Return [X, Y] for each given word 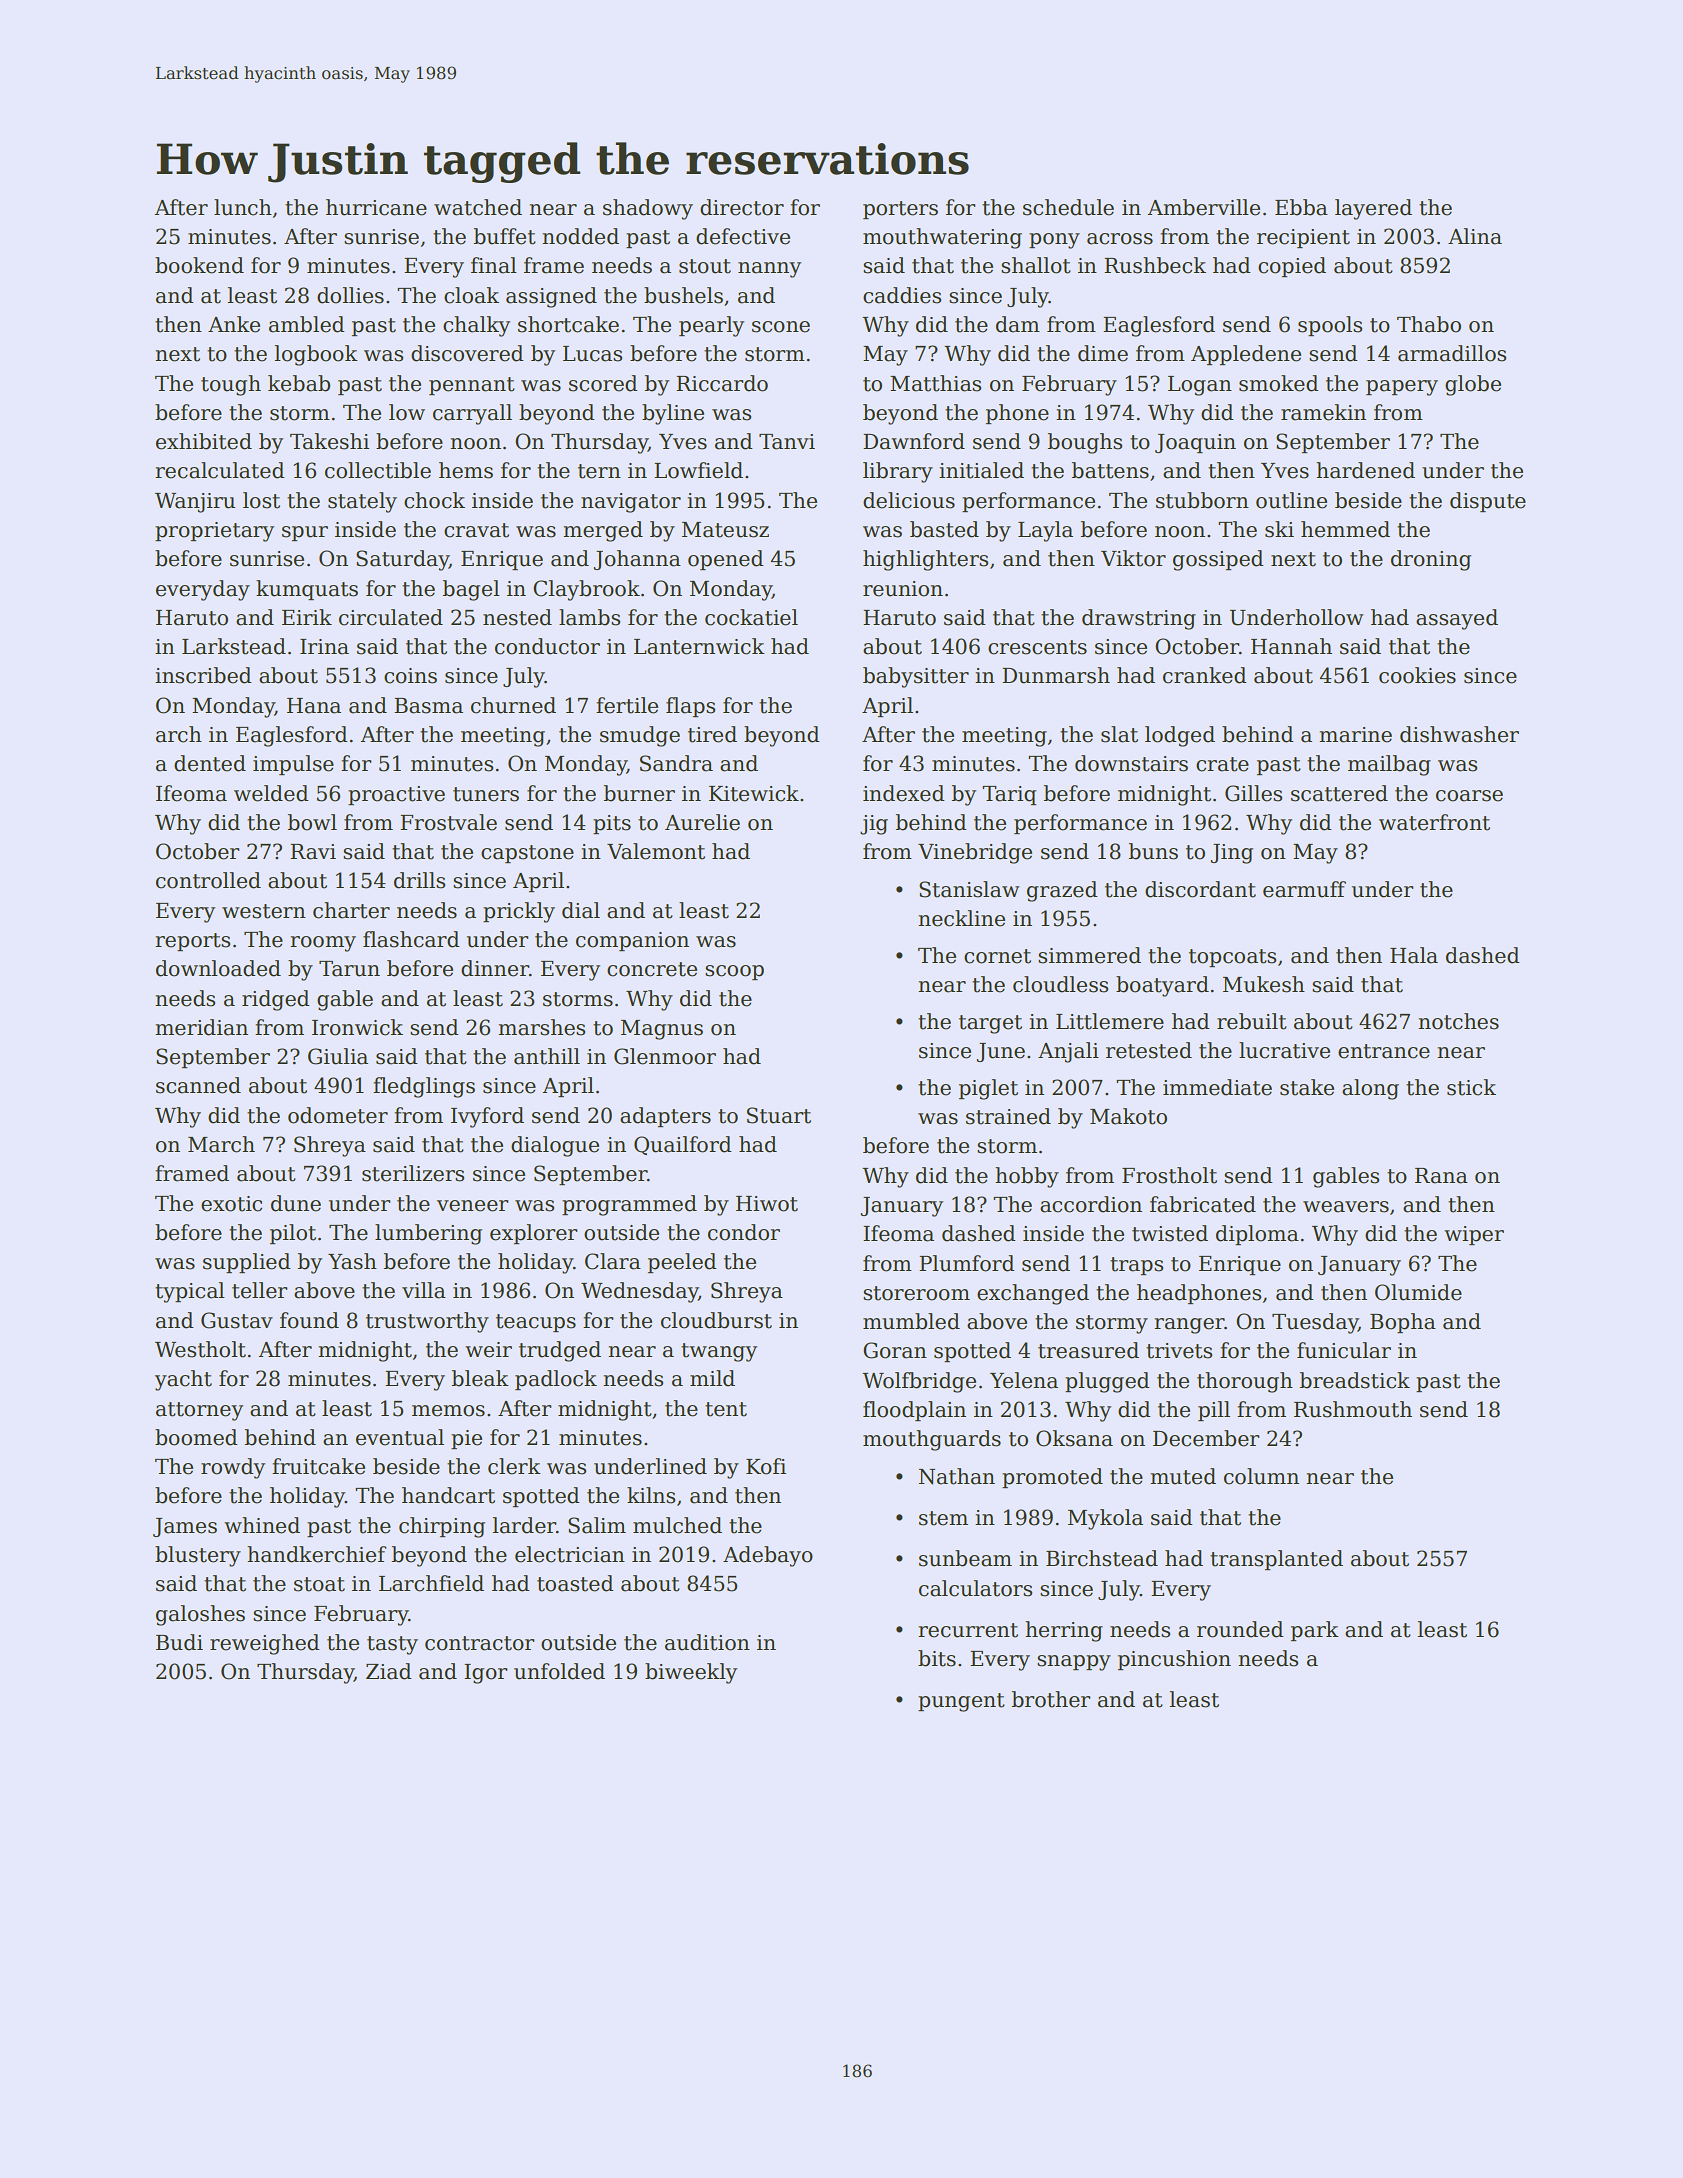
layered [1373, 209]
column [1261, 1476]
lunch [243, 207]
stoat [319, 1584]
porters [900, 210]
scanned [198, 1085]
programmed [629, 1205]
